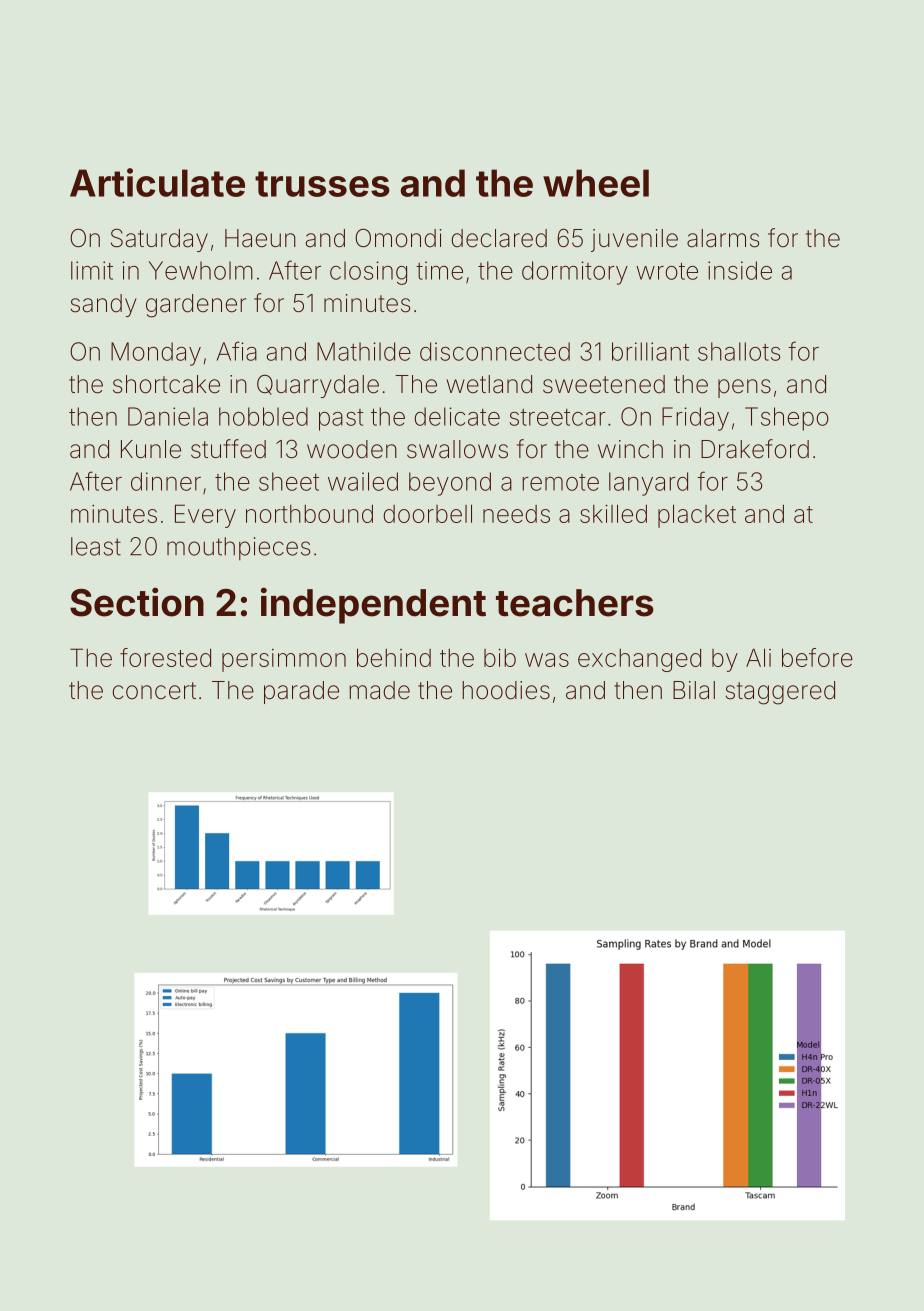  What do you see at coordinates (755, 449) in the page?
I see `Drakeford` at bounding box center [755, 449].
